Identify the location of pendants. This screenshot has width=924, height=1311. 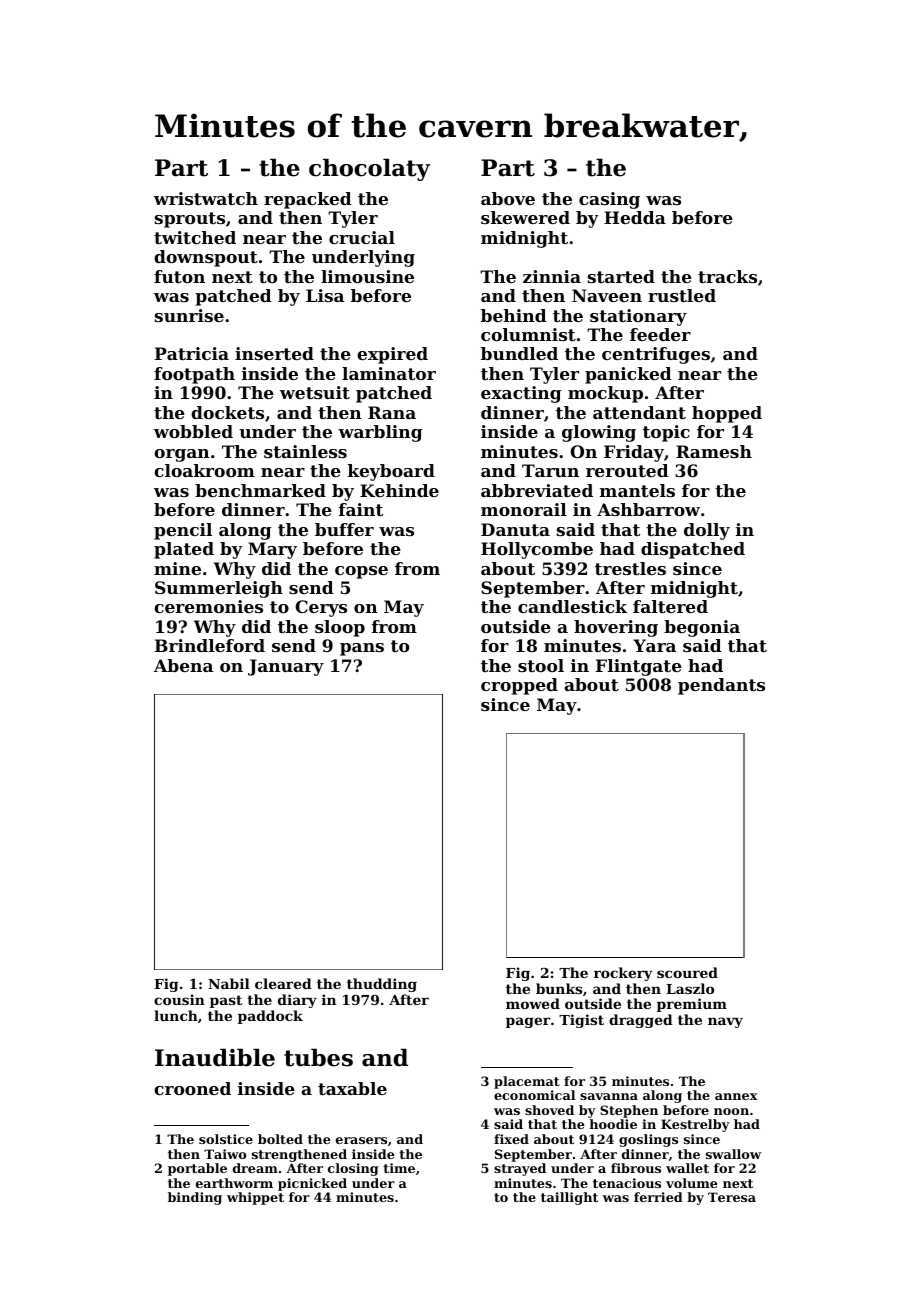
(721, 686).
